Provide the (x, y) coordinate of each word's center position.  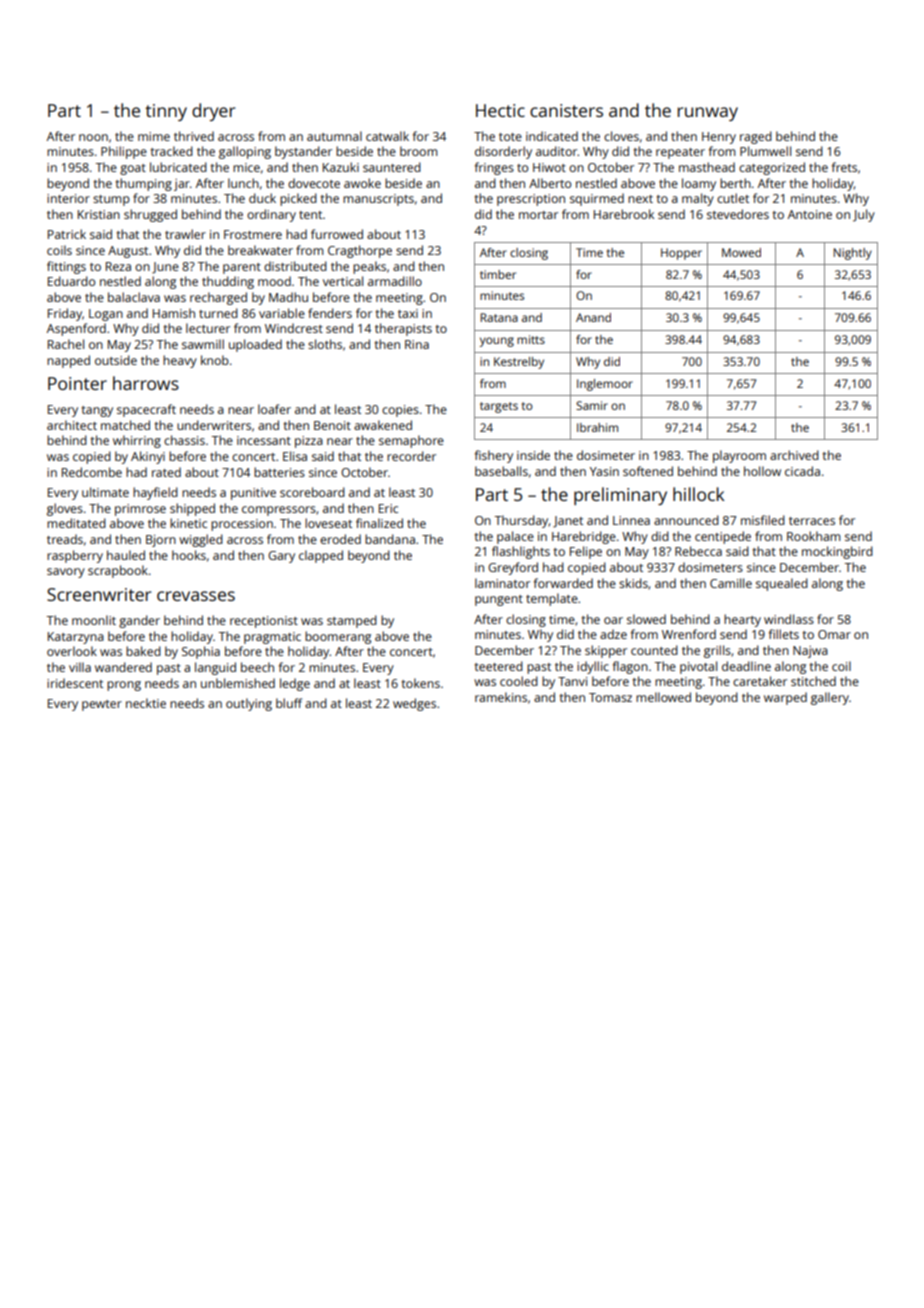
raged (756, 137)
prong (124, 686)
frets (844, 167)
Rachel (66, 344)
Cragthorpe (360, 251)
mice (246, 167)
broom (418, 151)
